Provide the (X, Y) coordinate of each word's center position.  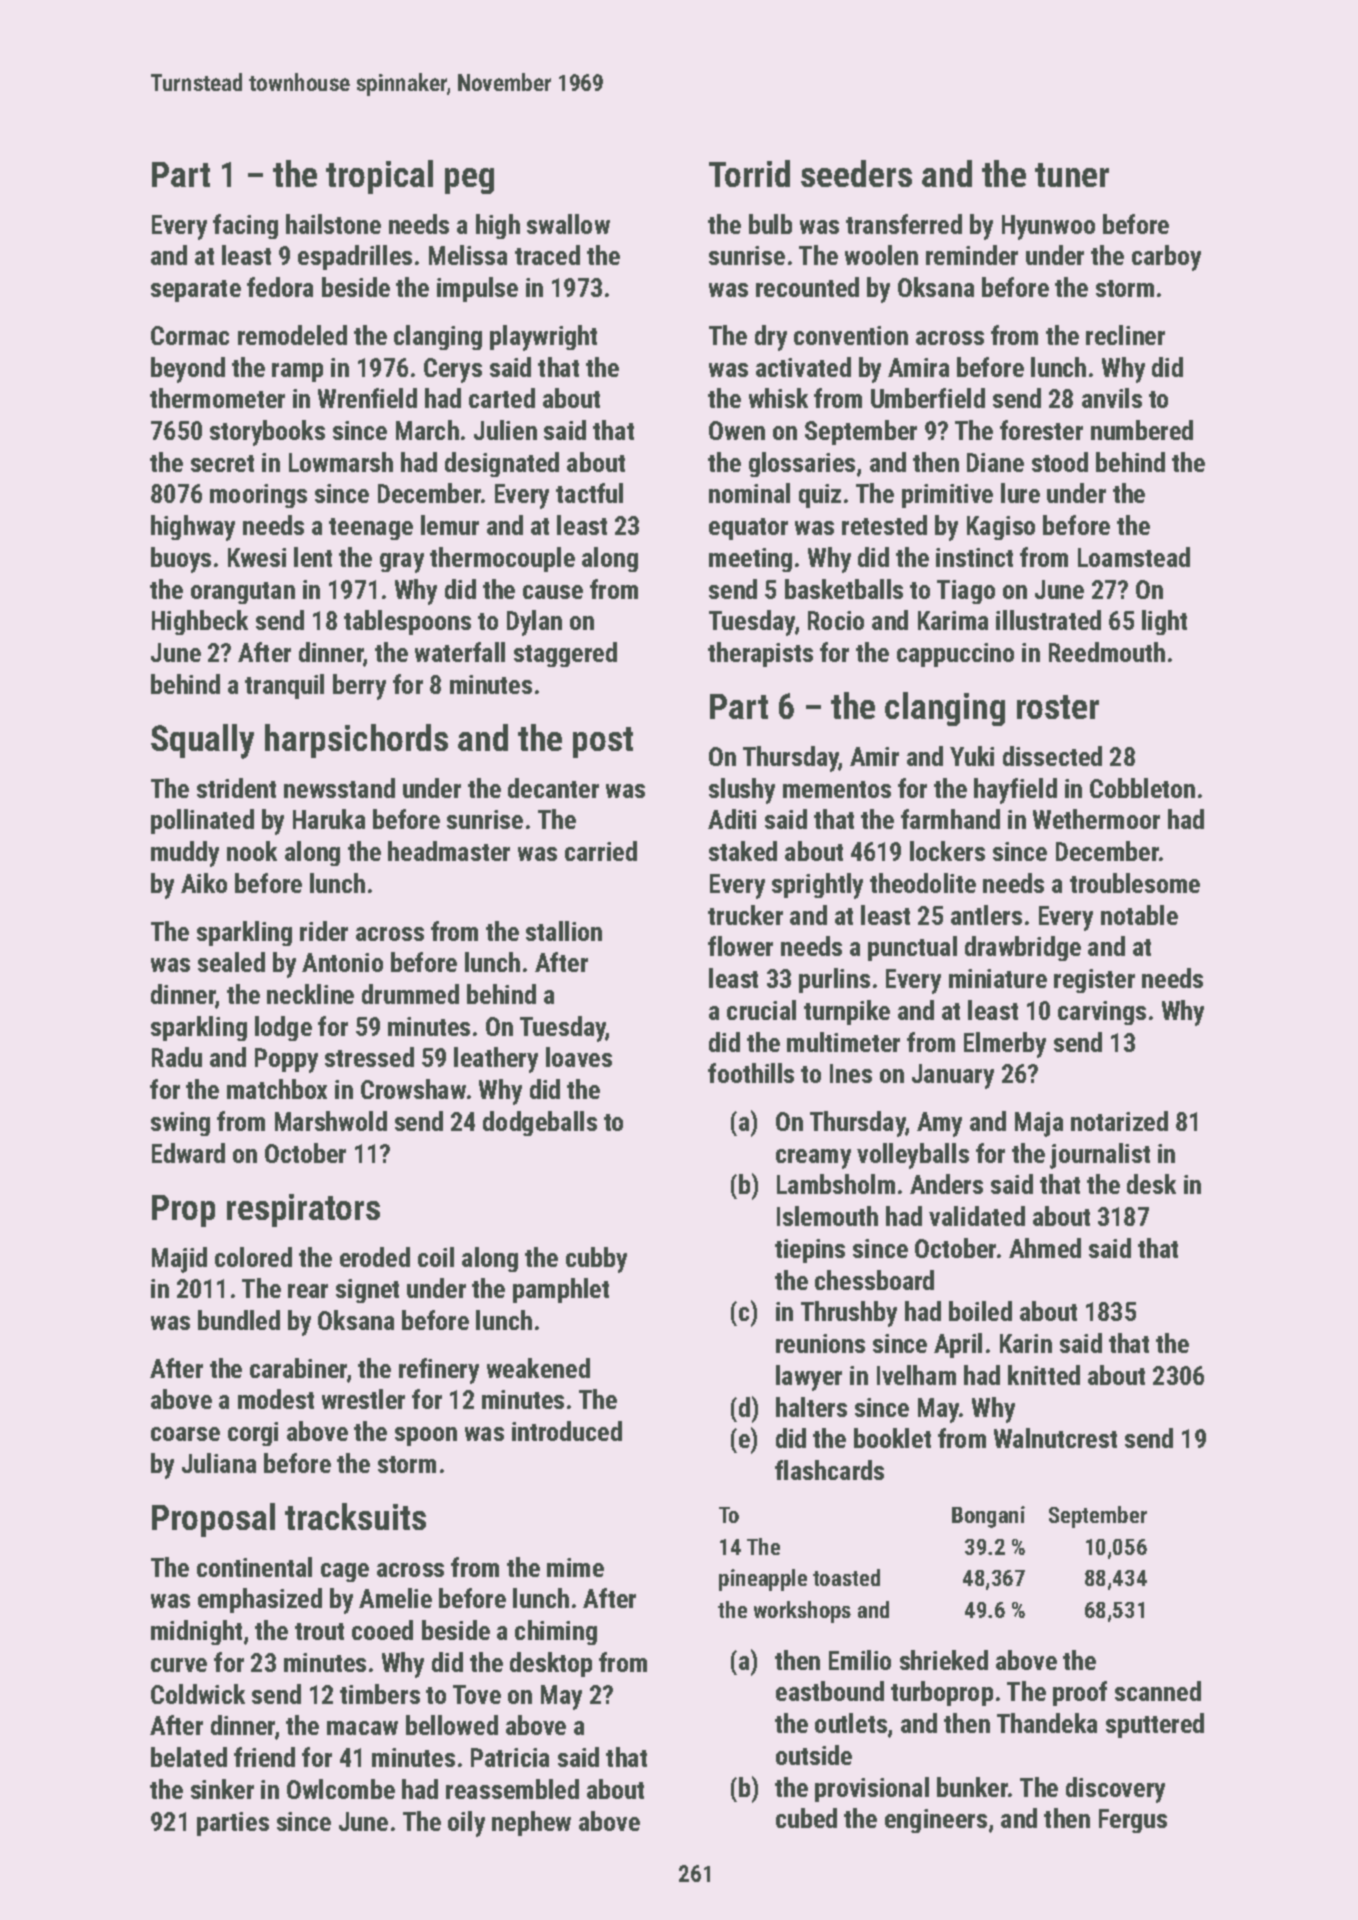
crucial (761, 1010)
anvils (1112, 398)
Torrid (749, 173)
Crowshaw (413, 1089)
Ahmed (1045, 1248)
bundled (239, 1320)
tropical (379, 177)
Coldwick (198, 1694)
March (427, 430)
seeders (856, 173)
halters (811, 1407)
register (1094, 981)
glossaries (802, 464)
